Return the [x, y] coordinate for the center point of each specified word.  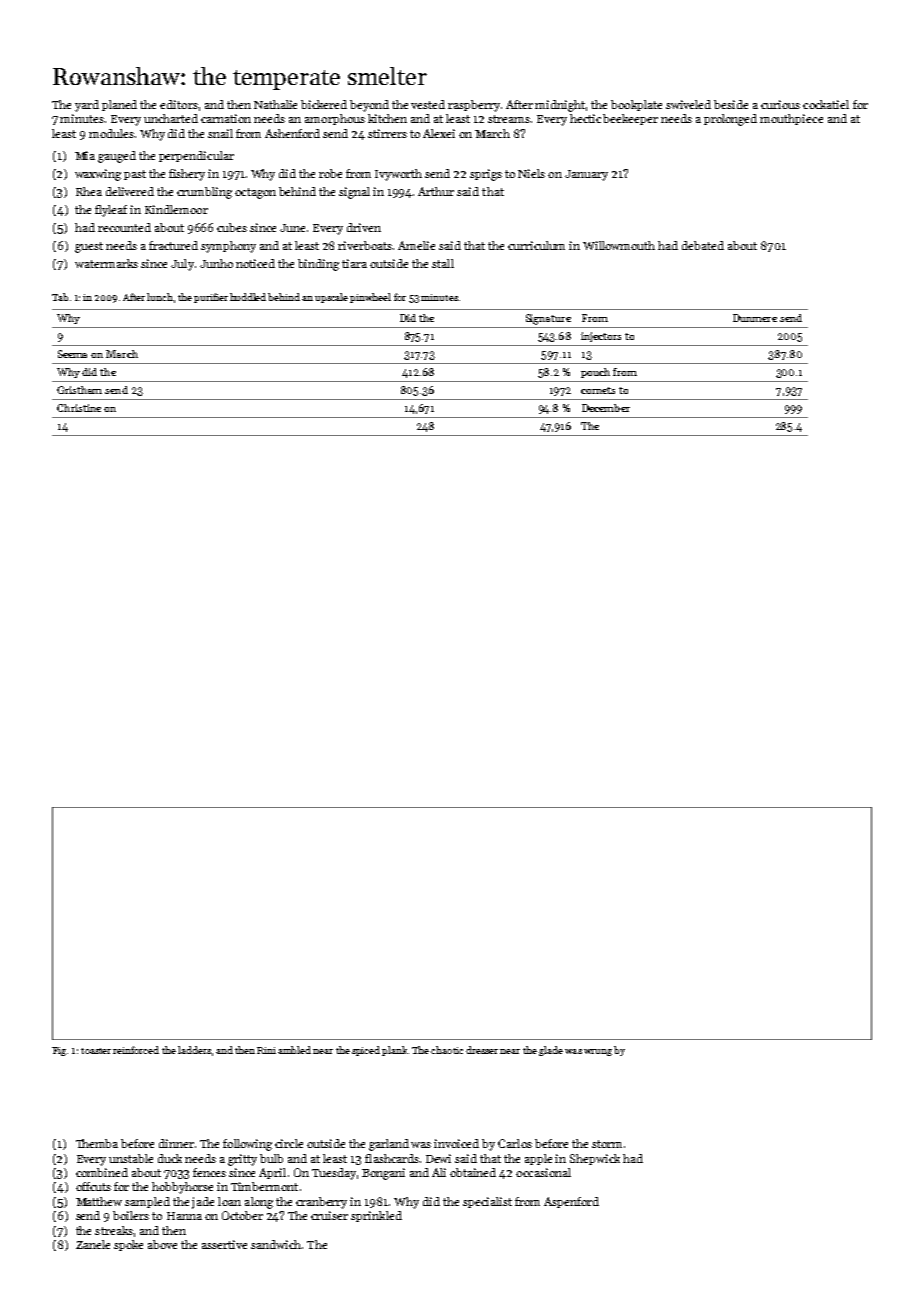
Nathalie [275, 104]
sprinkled [376, 1216]
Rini [266, 1050]
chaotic [447, 1050]
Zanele [93, 1244]
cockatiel [826, 104]
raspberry [474, 106]
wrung [598, 1052]
